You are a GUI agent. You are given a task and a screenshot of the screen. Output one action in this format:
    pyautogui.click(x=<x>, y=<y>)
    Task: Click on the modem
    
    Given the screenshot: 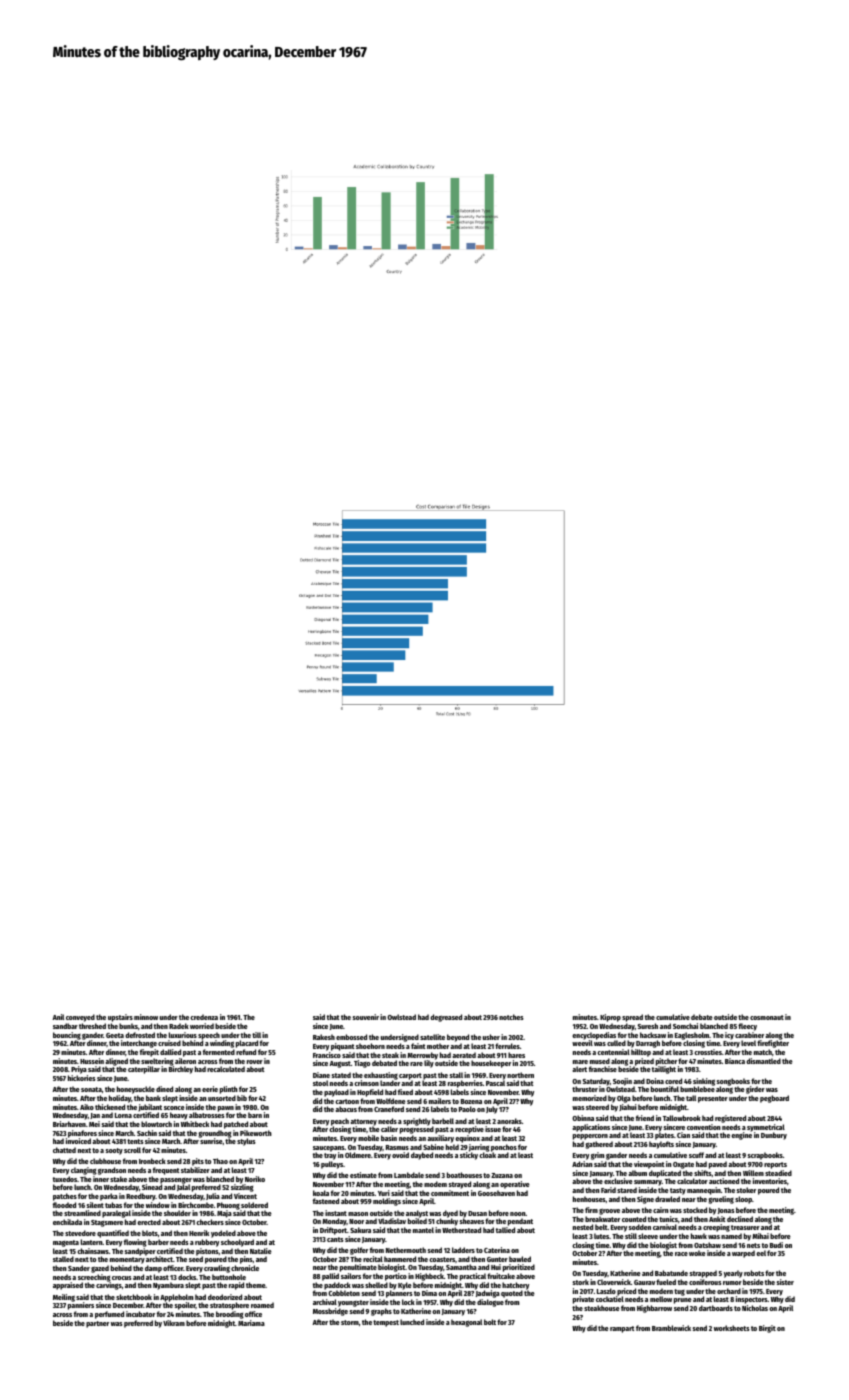 What is the action you would take?
    pyautogui.click(x=435, y=1184)
